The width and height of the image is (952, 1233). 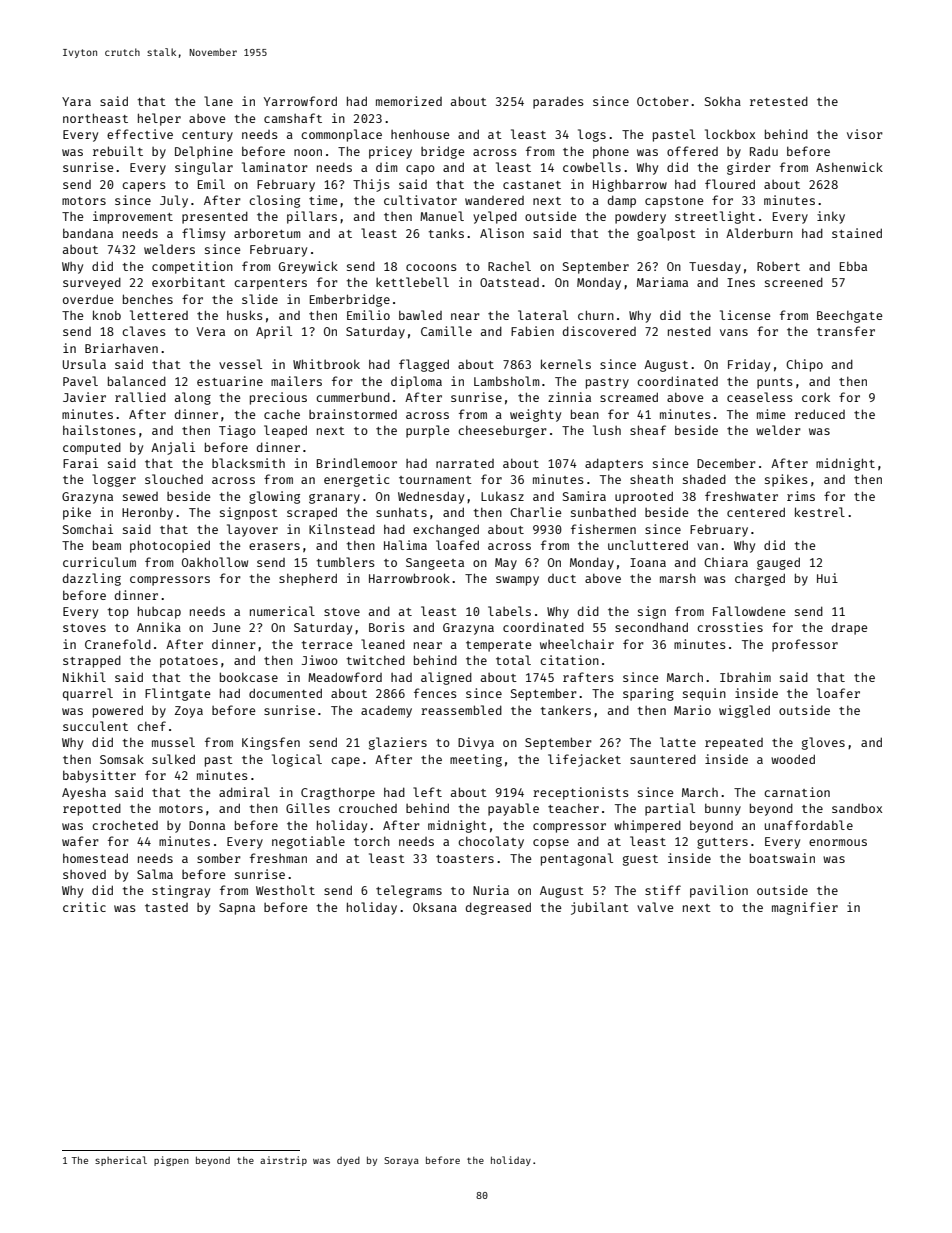 I want to click on wheelchair, so click(x=577, y=644).
